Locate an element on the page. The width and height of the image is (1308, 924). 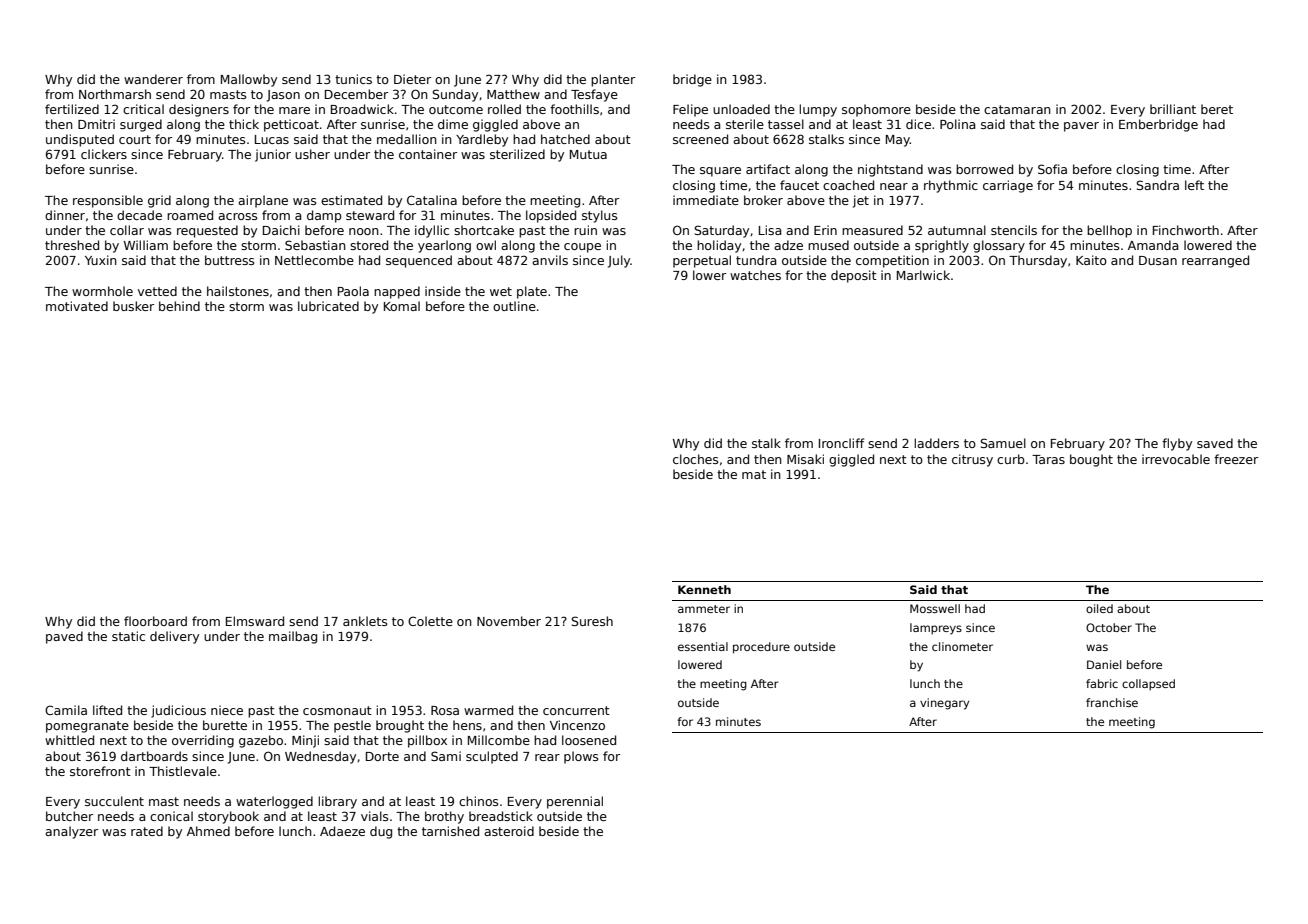
Dusan is located at coordinates (1158, 260).
